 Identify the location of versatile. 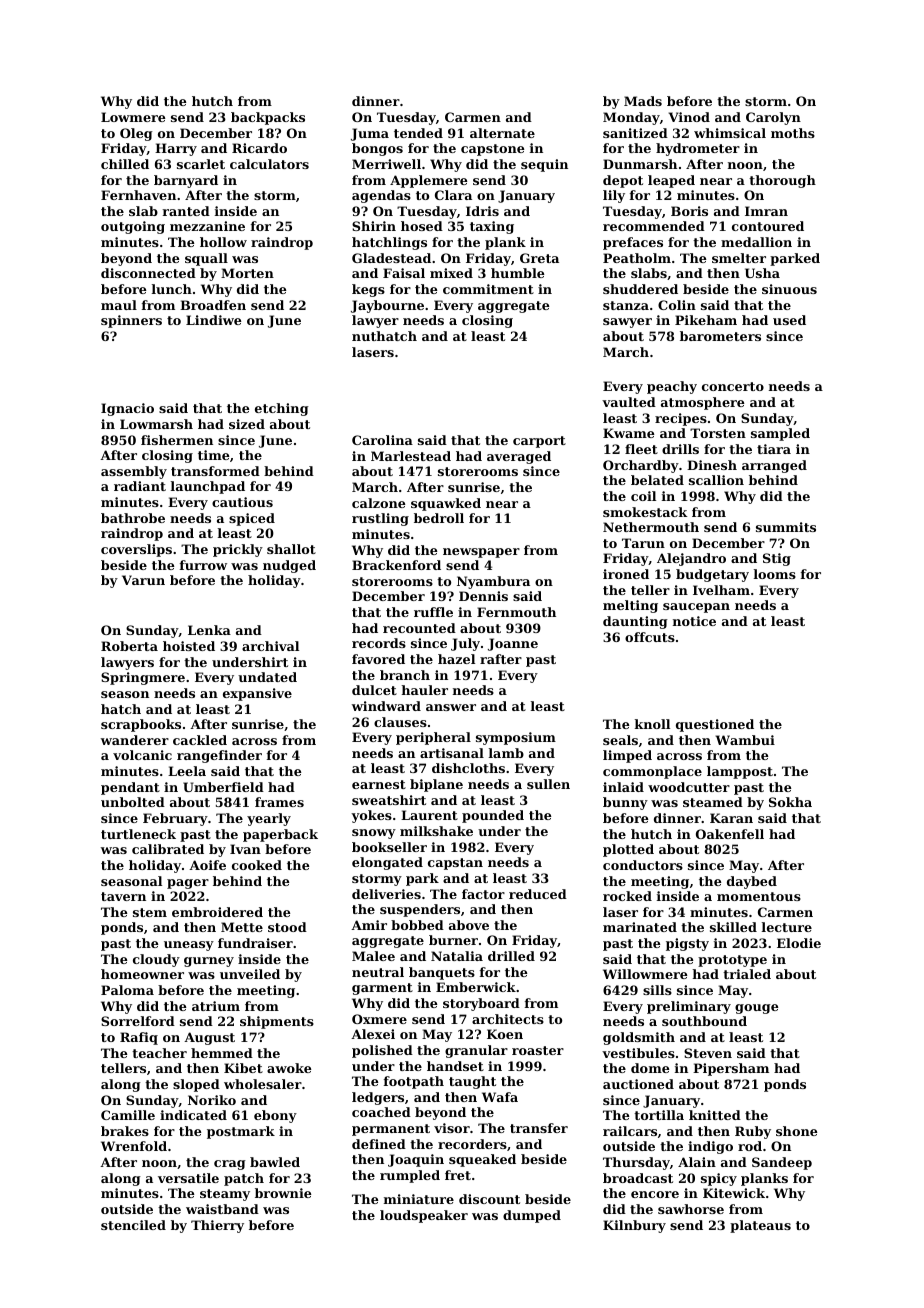
(188, 1178).
